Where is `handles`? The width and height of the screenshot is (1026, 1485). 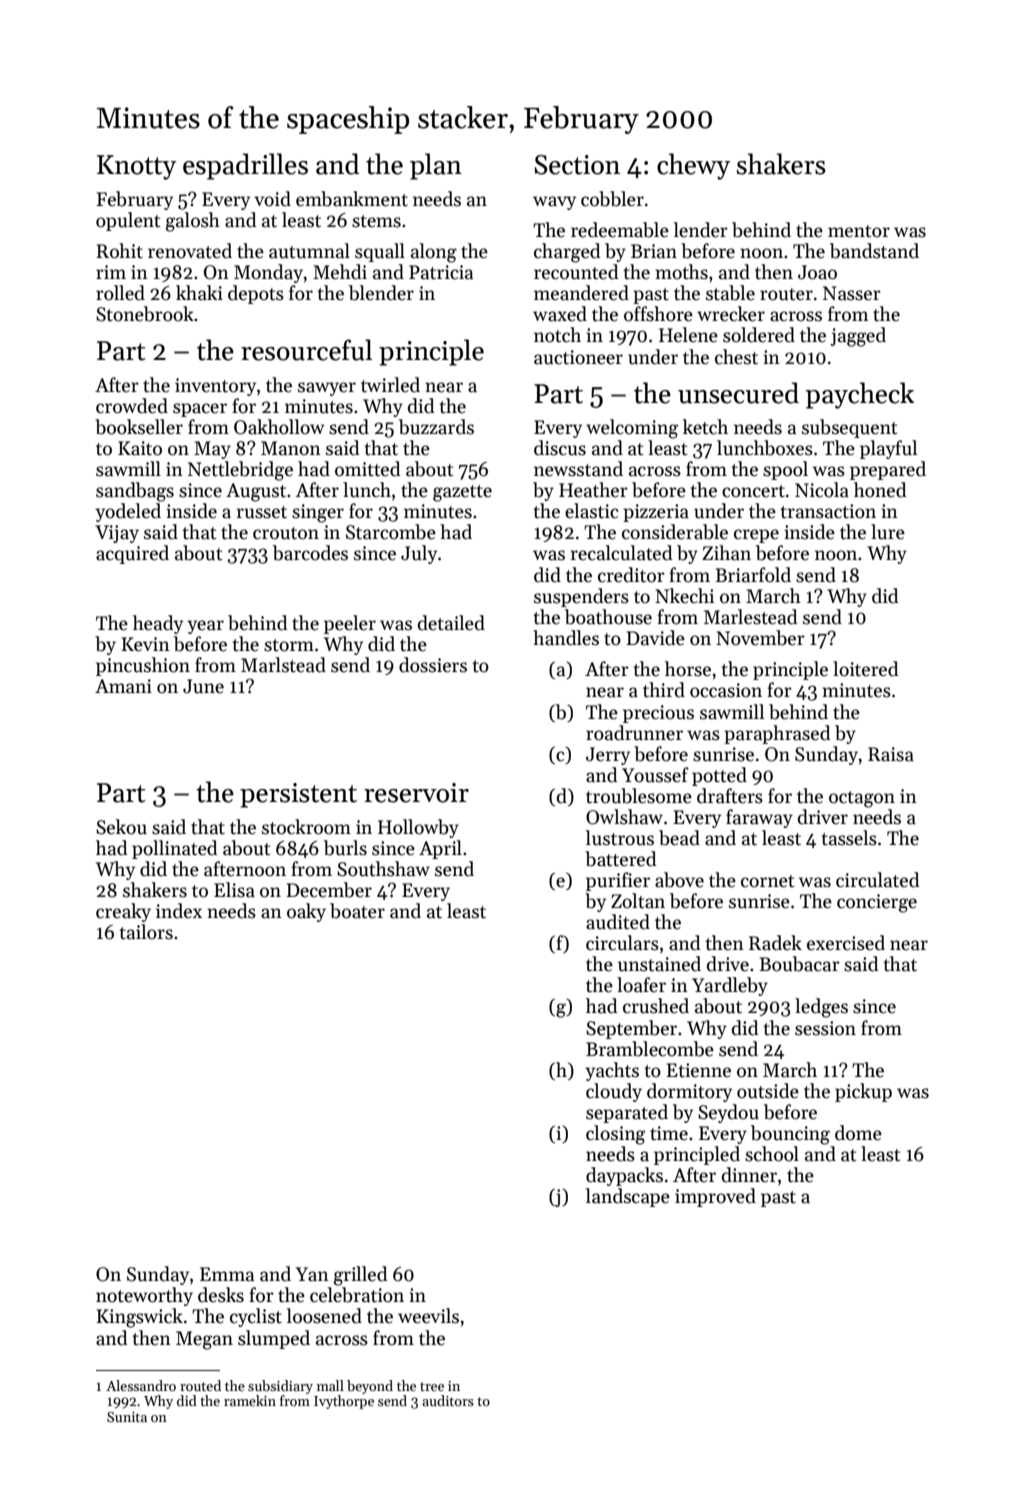 handles is located at coordinates (566, 638).
